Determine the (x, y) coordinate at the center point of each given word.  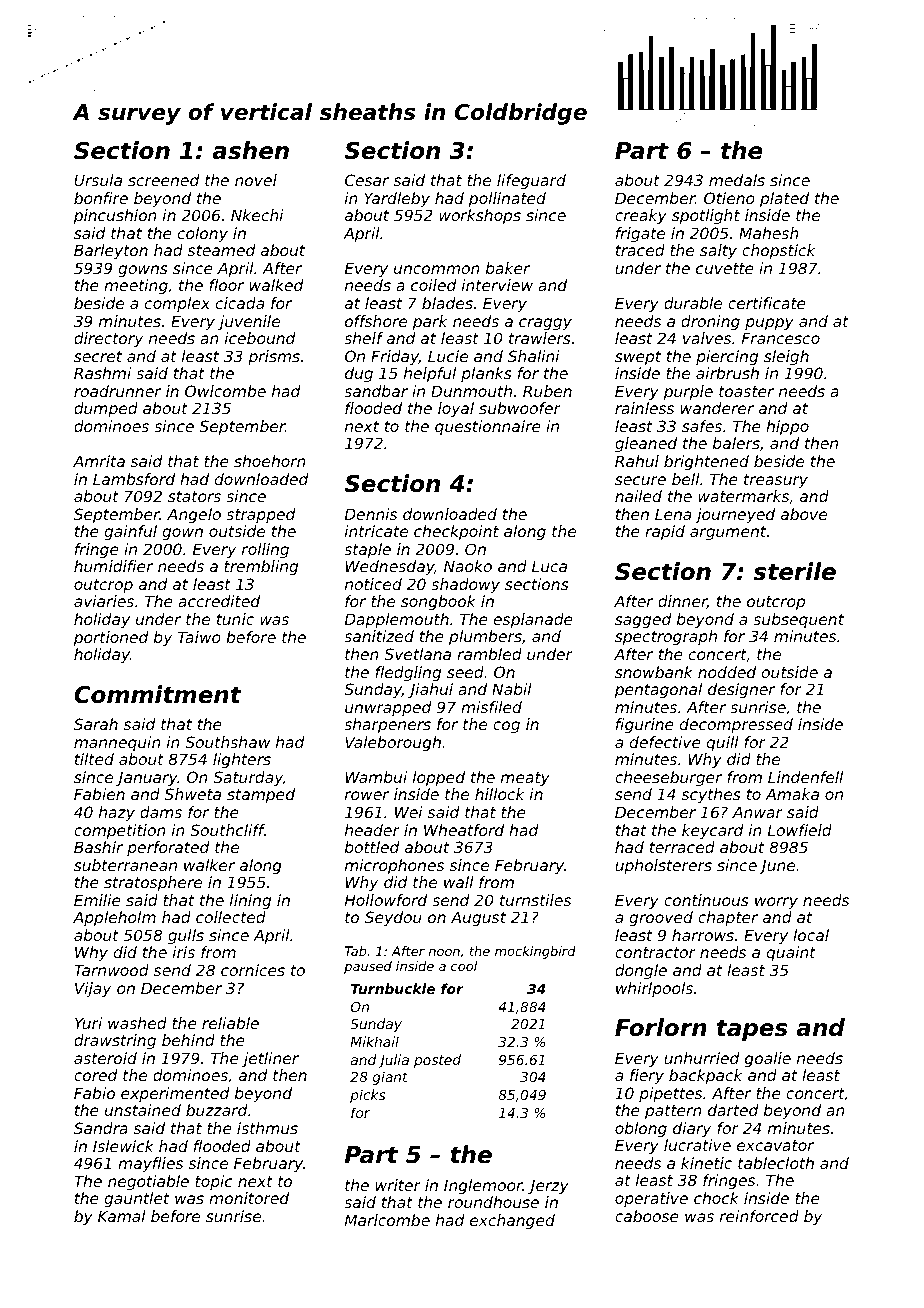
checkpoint (456, 532)
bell (686, 479)
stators (194, 496)
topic (214, 1182)
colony (203, 234)
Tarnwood (111, 970)
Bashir (98, 847)
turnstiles (535, 900)
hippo (787, 427)
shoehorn (270, 461)
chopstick (779, 251)
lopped (439, 778)
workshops (480, 216)
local (811, 935)
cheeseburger (668, 778)
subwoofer (520, 408)
